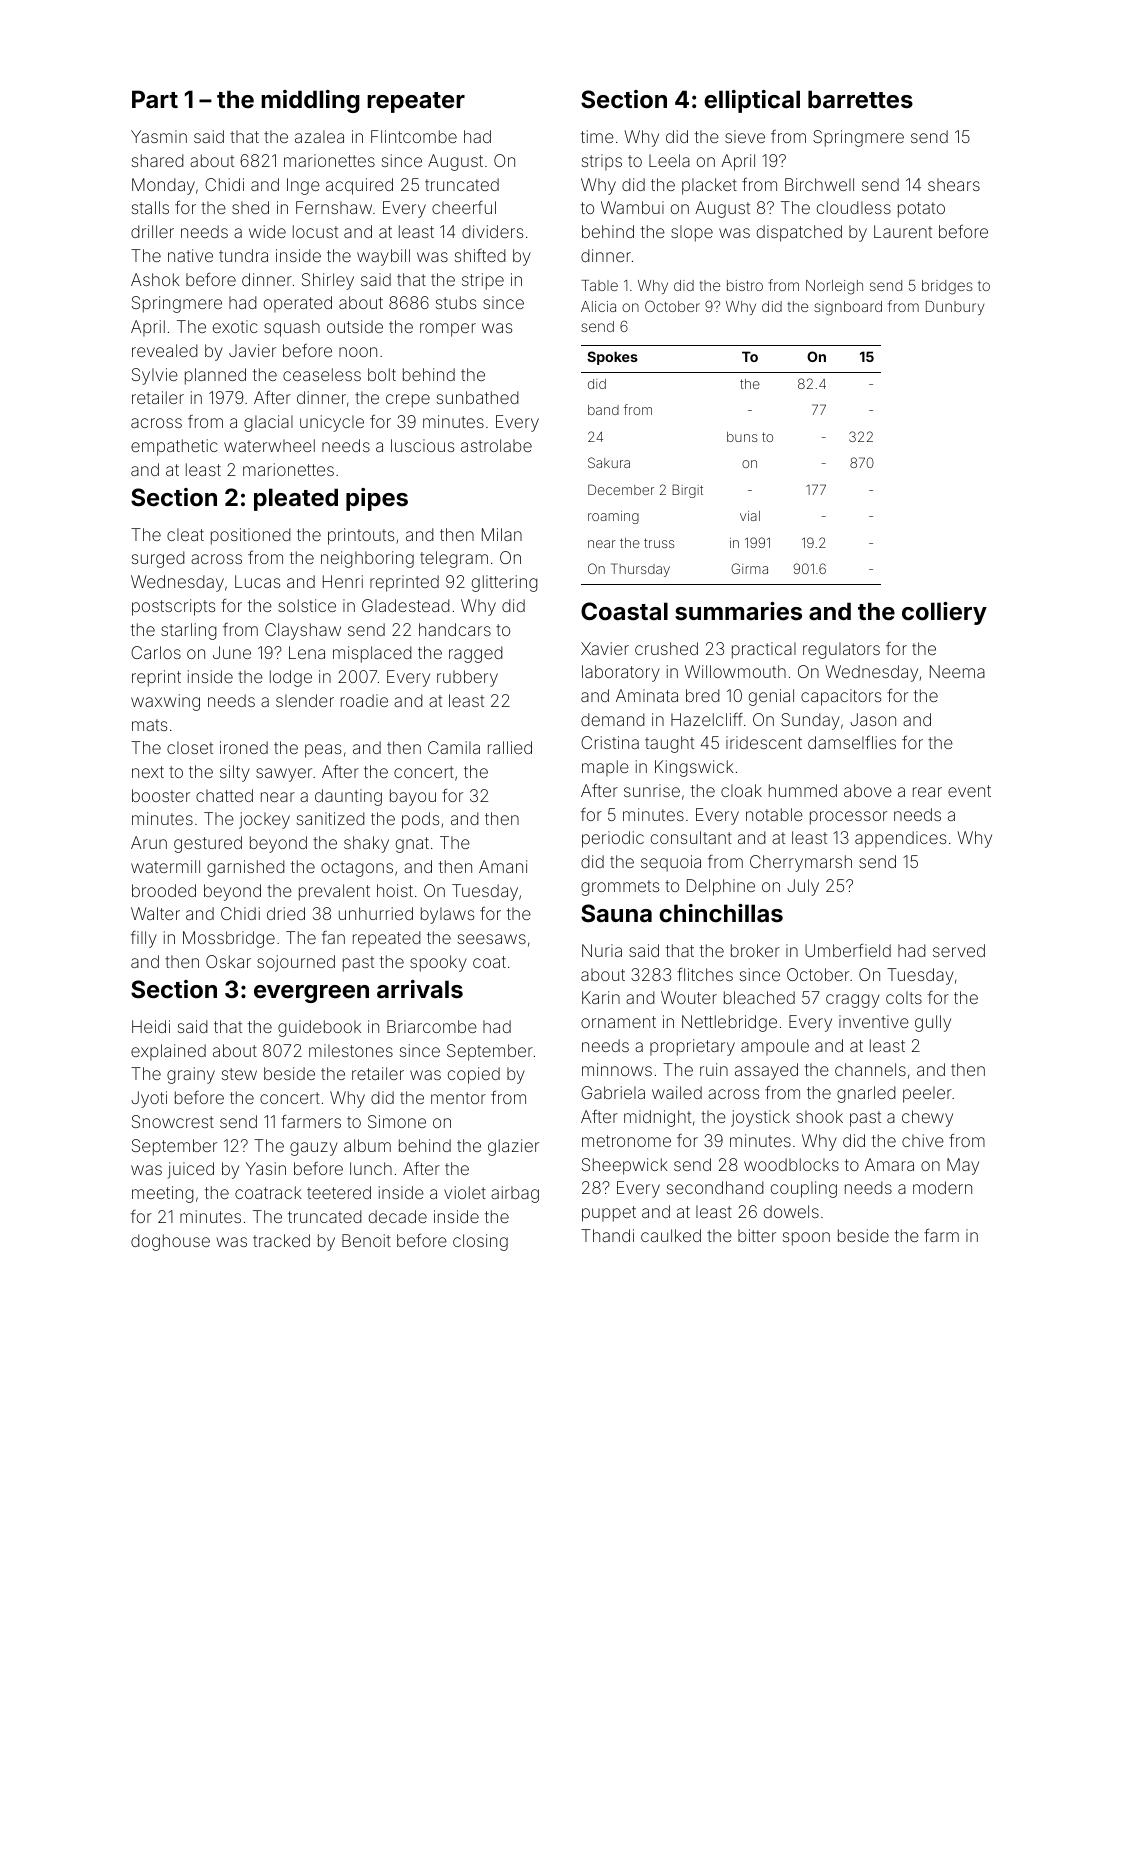 This document has height=1852, width=1124. What do you see at coordinates (416, 102) in the document?
I see `repeater` at bounding box center [416, 102].
